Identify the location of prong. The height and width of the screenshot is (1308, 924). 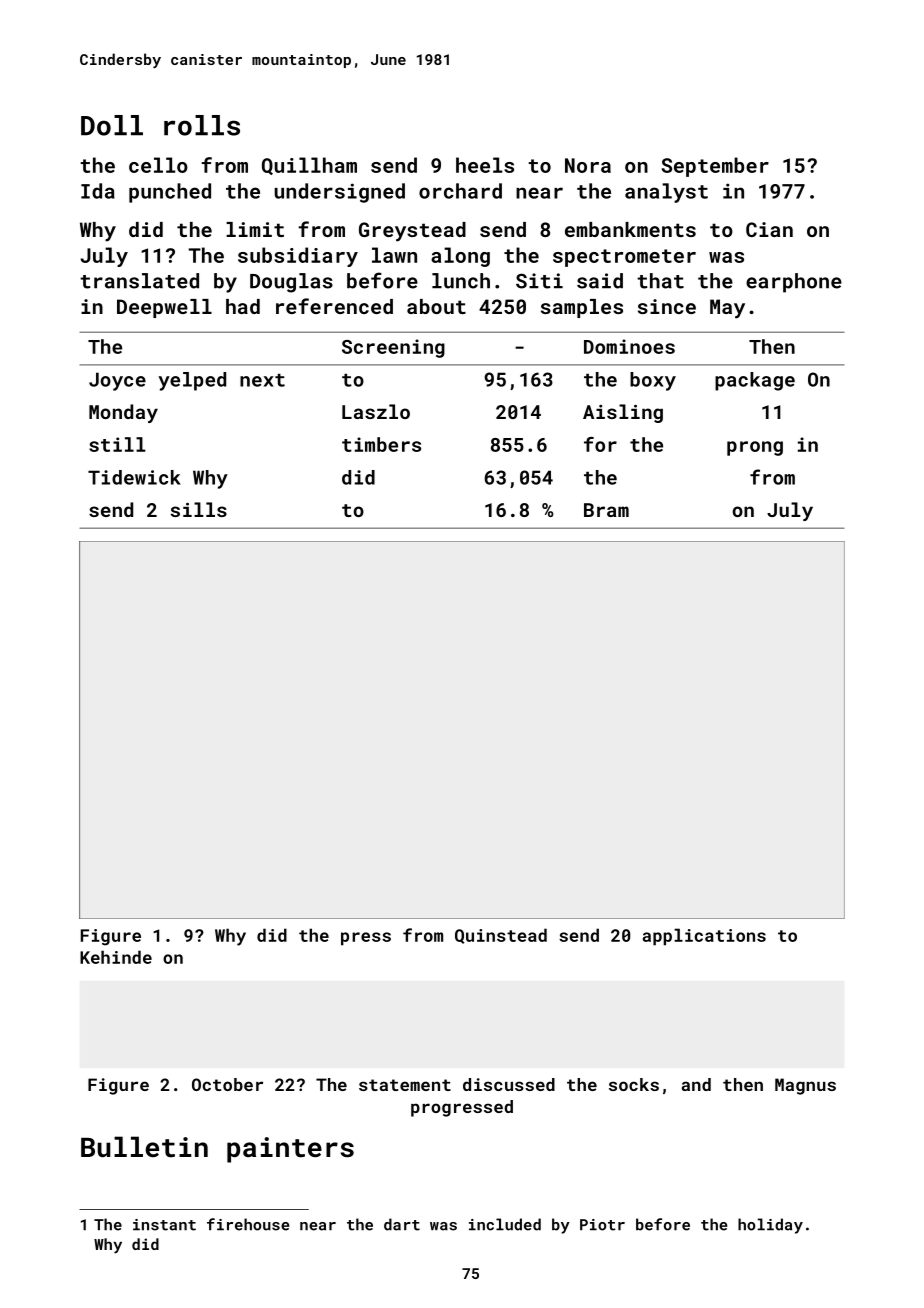
(755, 448).
